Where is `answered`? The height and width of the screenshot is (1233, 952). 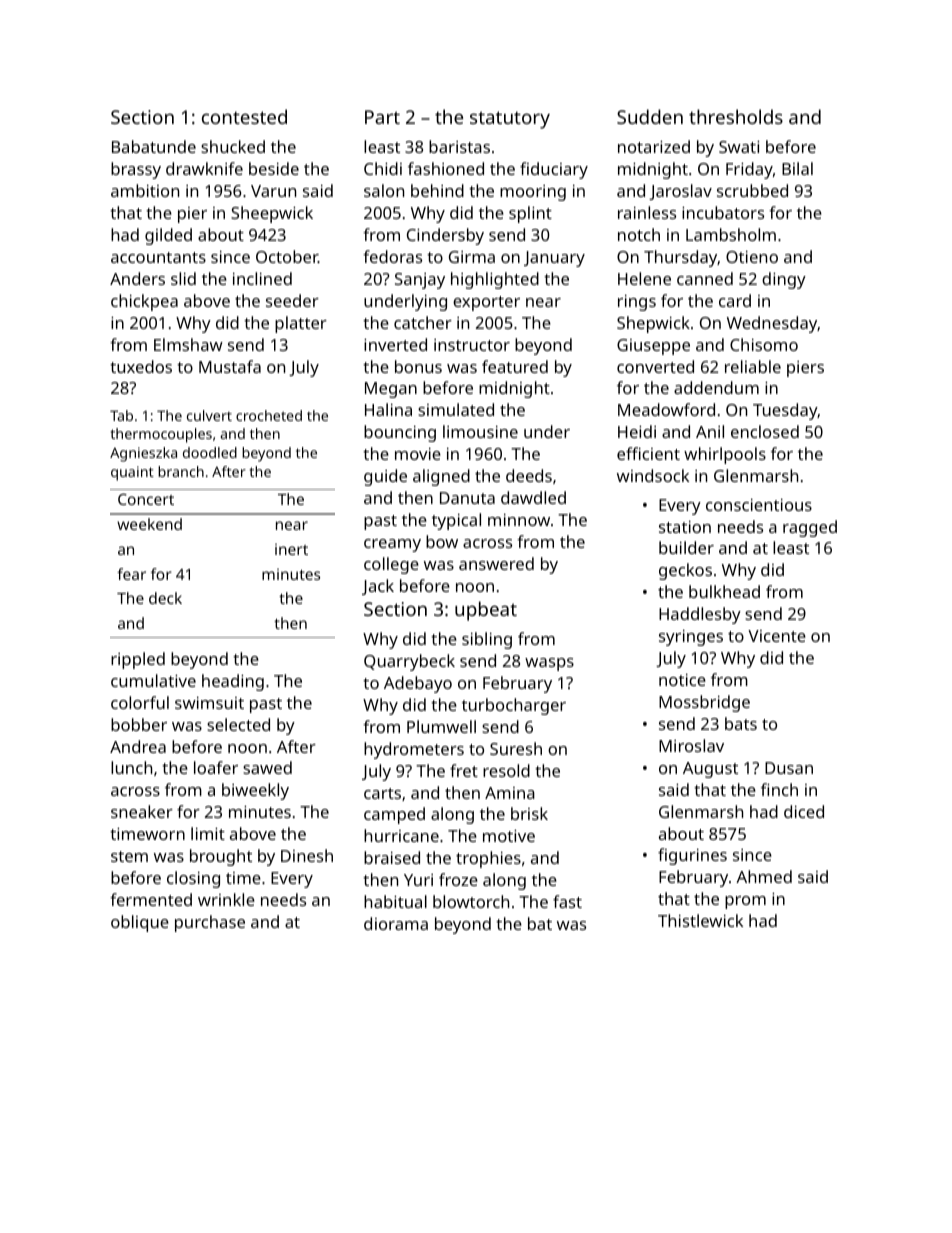 answered is located at coordinates (496, 563).
